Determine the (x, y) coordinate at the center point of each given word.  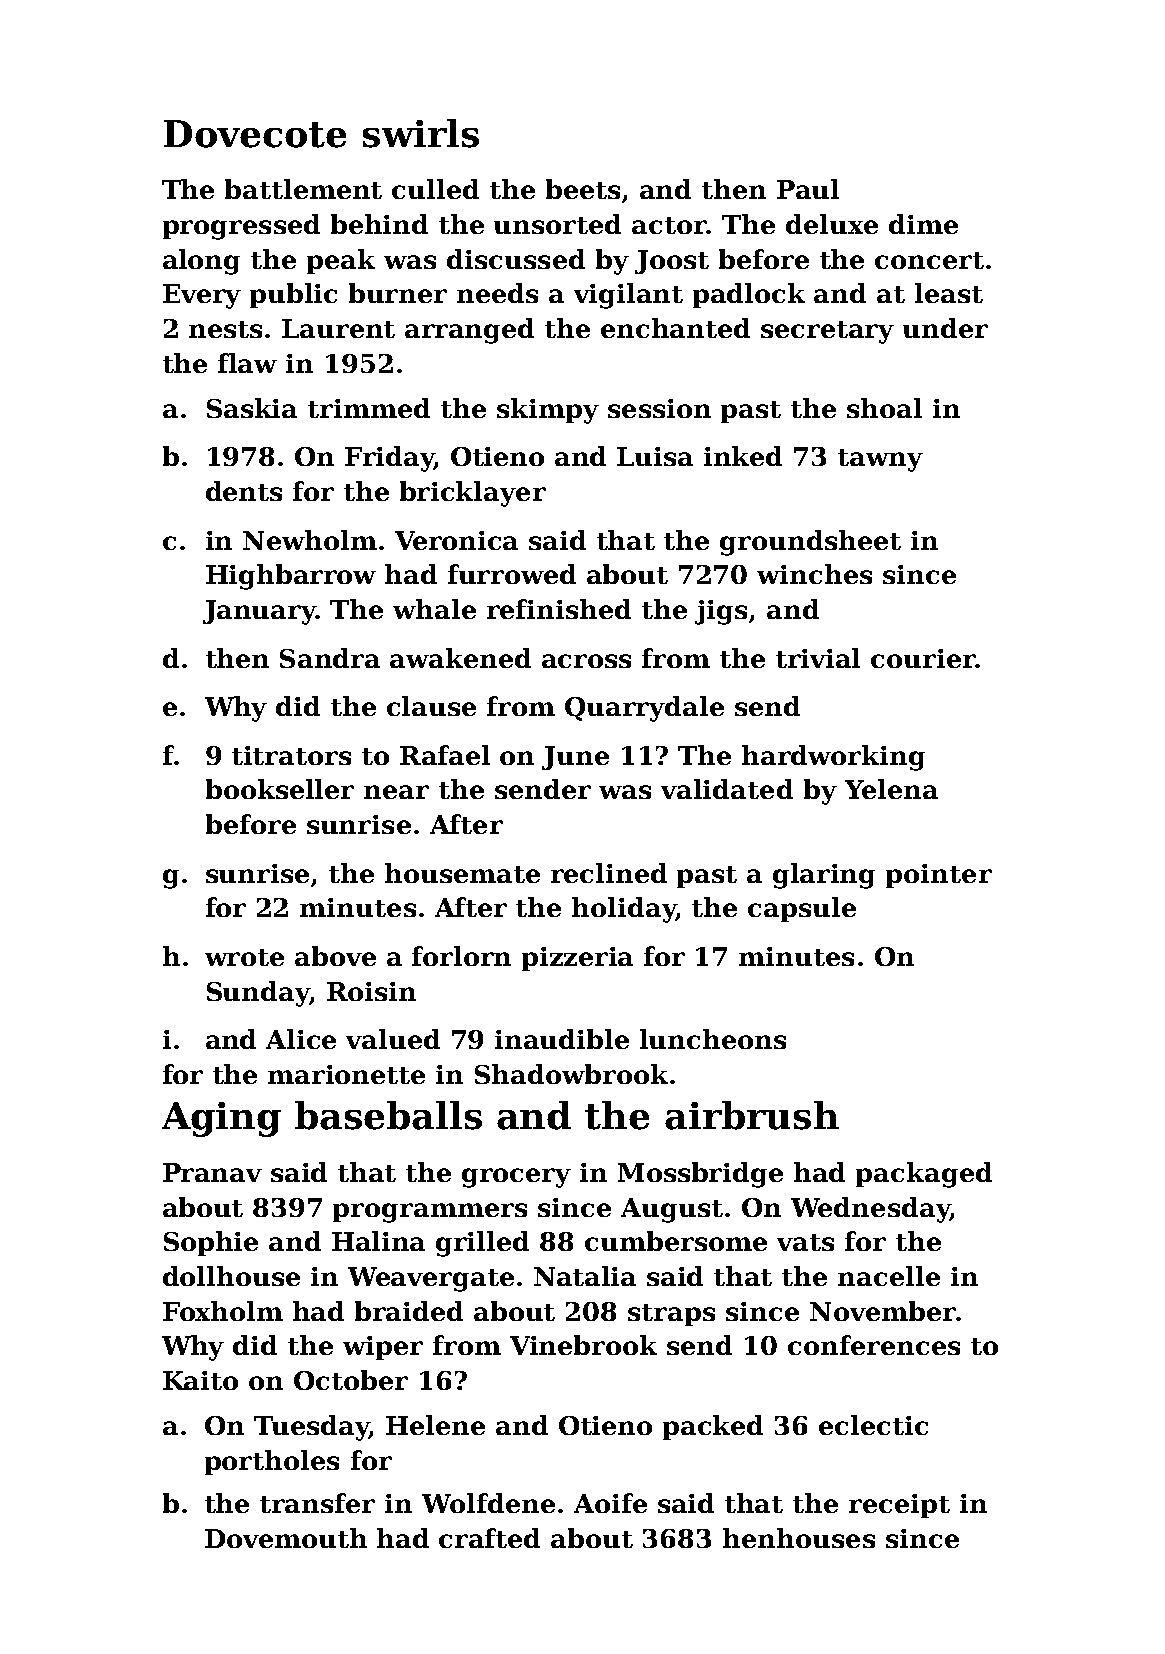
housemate (462, 873)
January (259, 612)
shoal (884, 408)
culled (435, 189)
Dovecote (255, 134)
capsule (802, 909)
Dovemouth (286, 1538)
